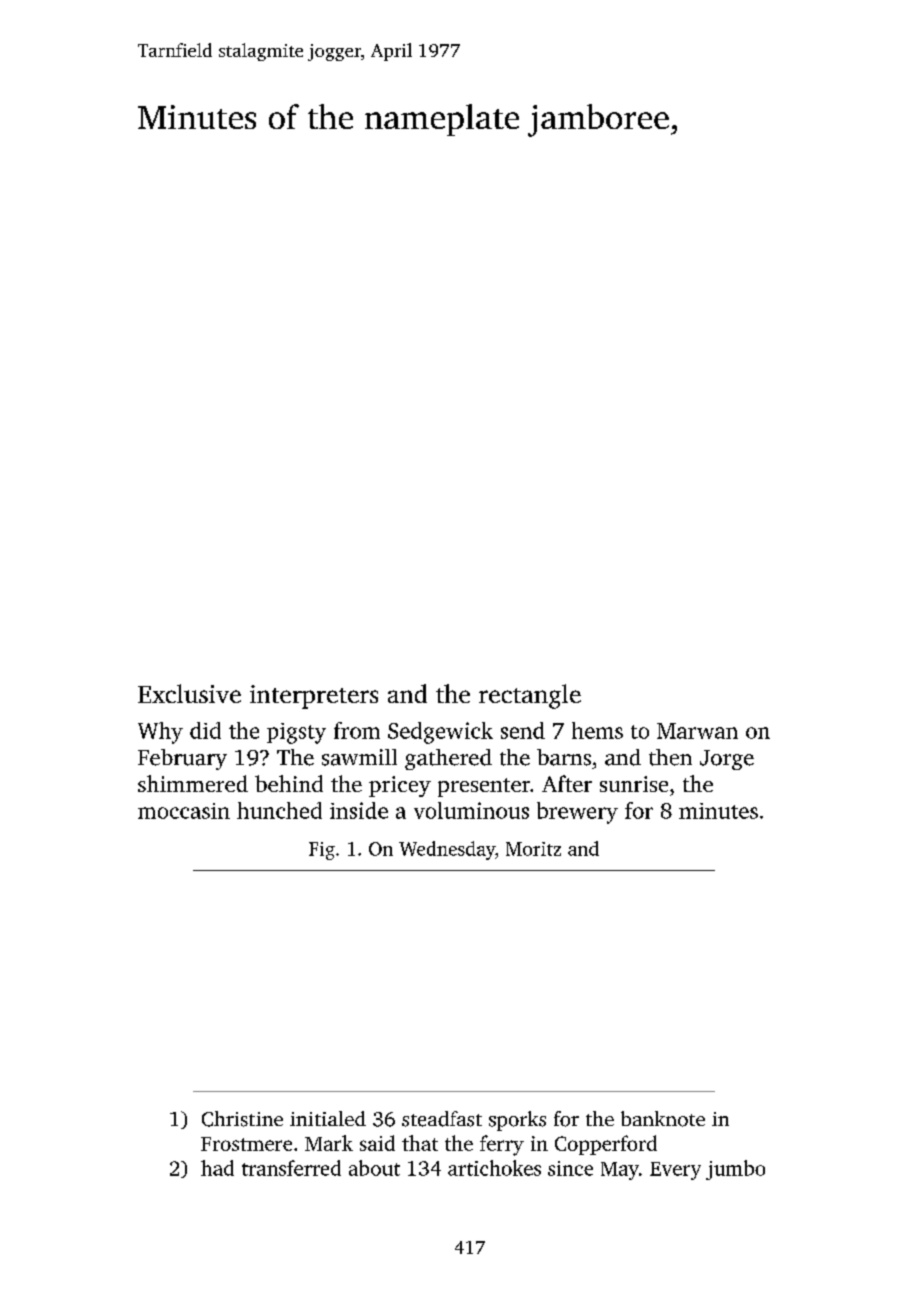  Describe the element at coordinates (217, 1168) in the screenshot. I see `had` at that location.
